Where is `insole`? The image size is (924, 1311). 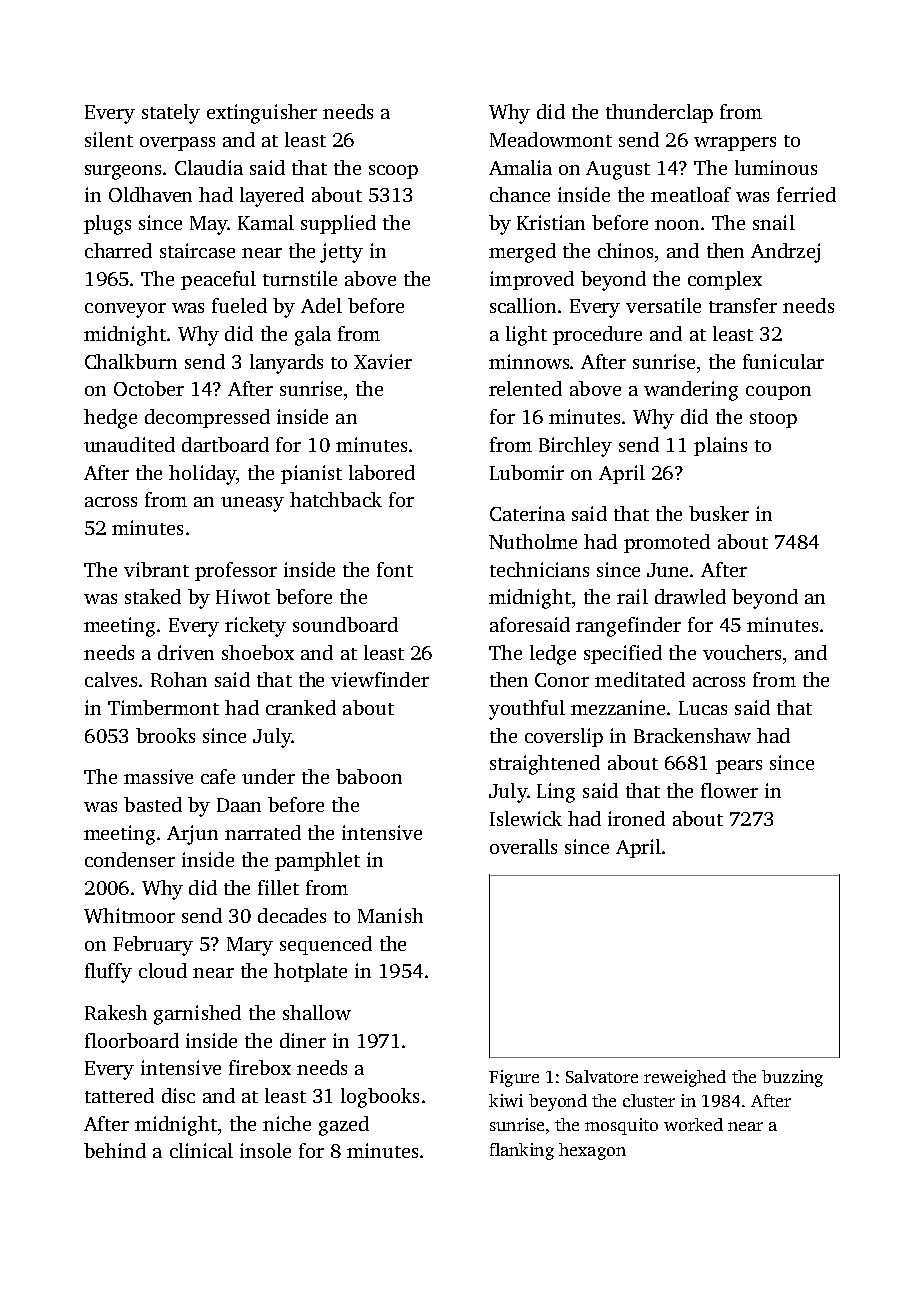
insole is located at coordinates (265, 1150).
